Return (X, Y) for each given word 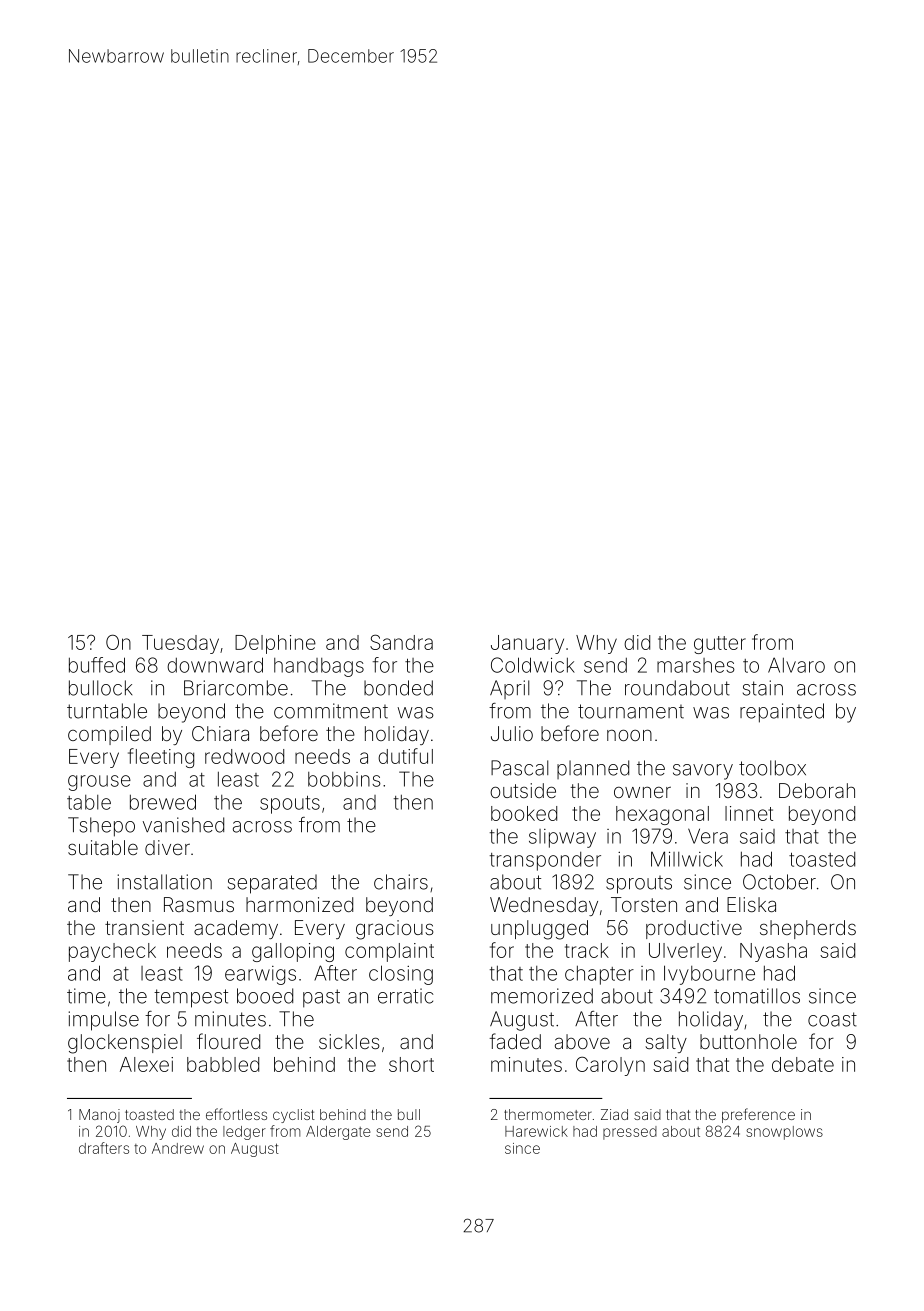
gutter (720, 645)
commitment (331, 711)
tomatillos (757, 996)
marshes (696, 665)
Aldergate (338, 1133)
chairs (401, 882)
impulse (104, 1021)
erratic (405, 996)
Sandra (401, 642)
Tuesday (180, 644)
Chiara (220, 733)
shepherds (808, 929)
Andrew (178, 1148)
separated (272, 884)
